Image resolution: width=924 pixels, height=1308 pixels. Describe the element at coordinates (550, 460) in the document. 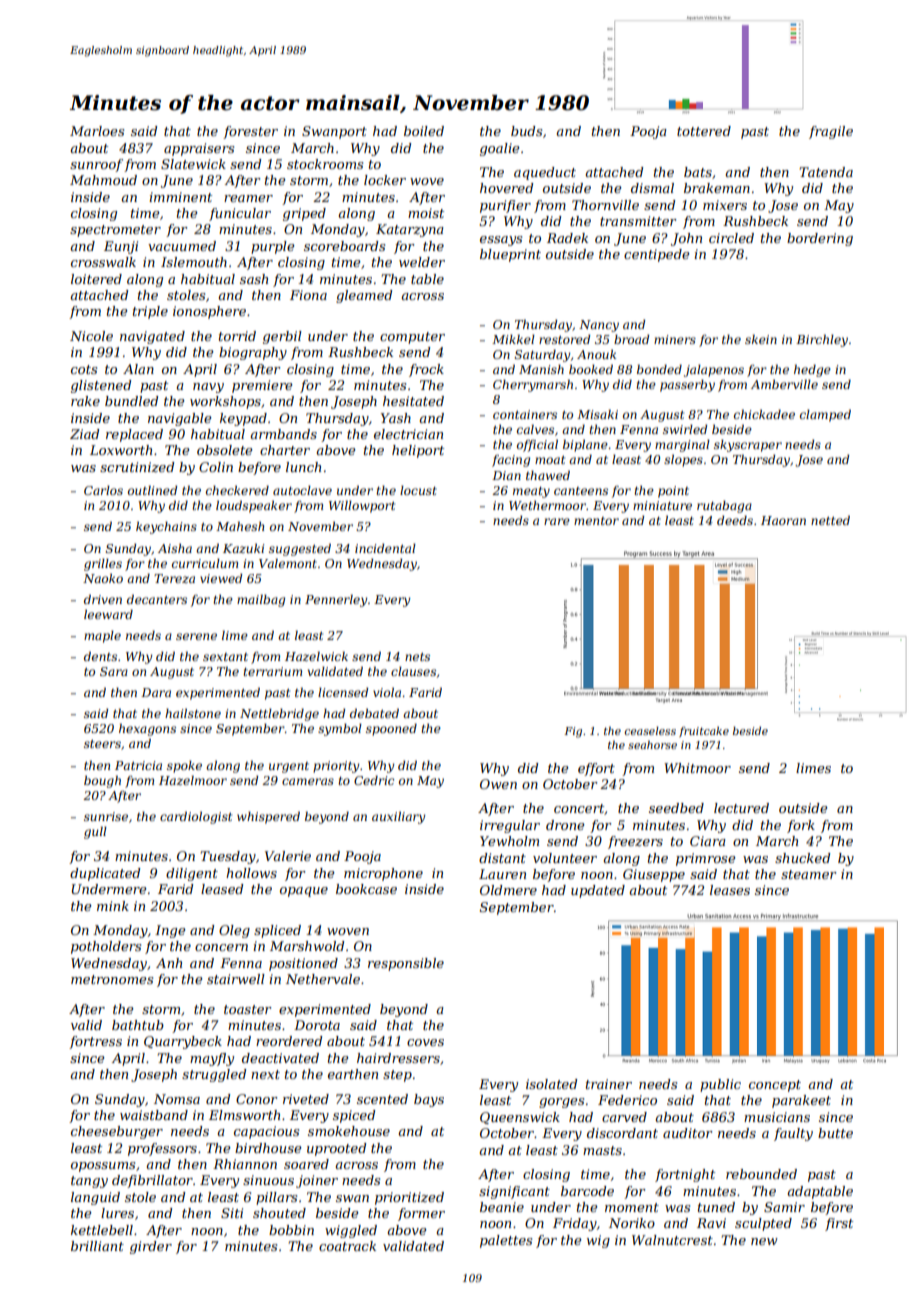

I see `moat` at that location.
